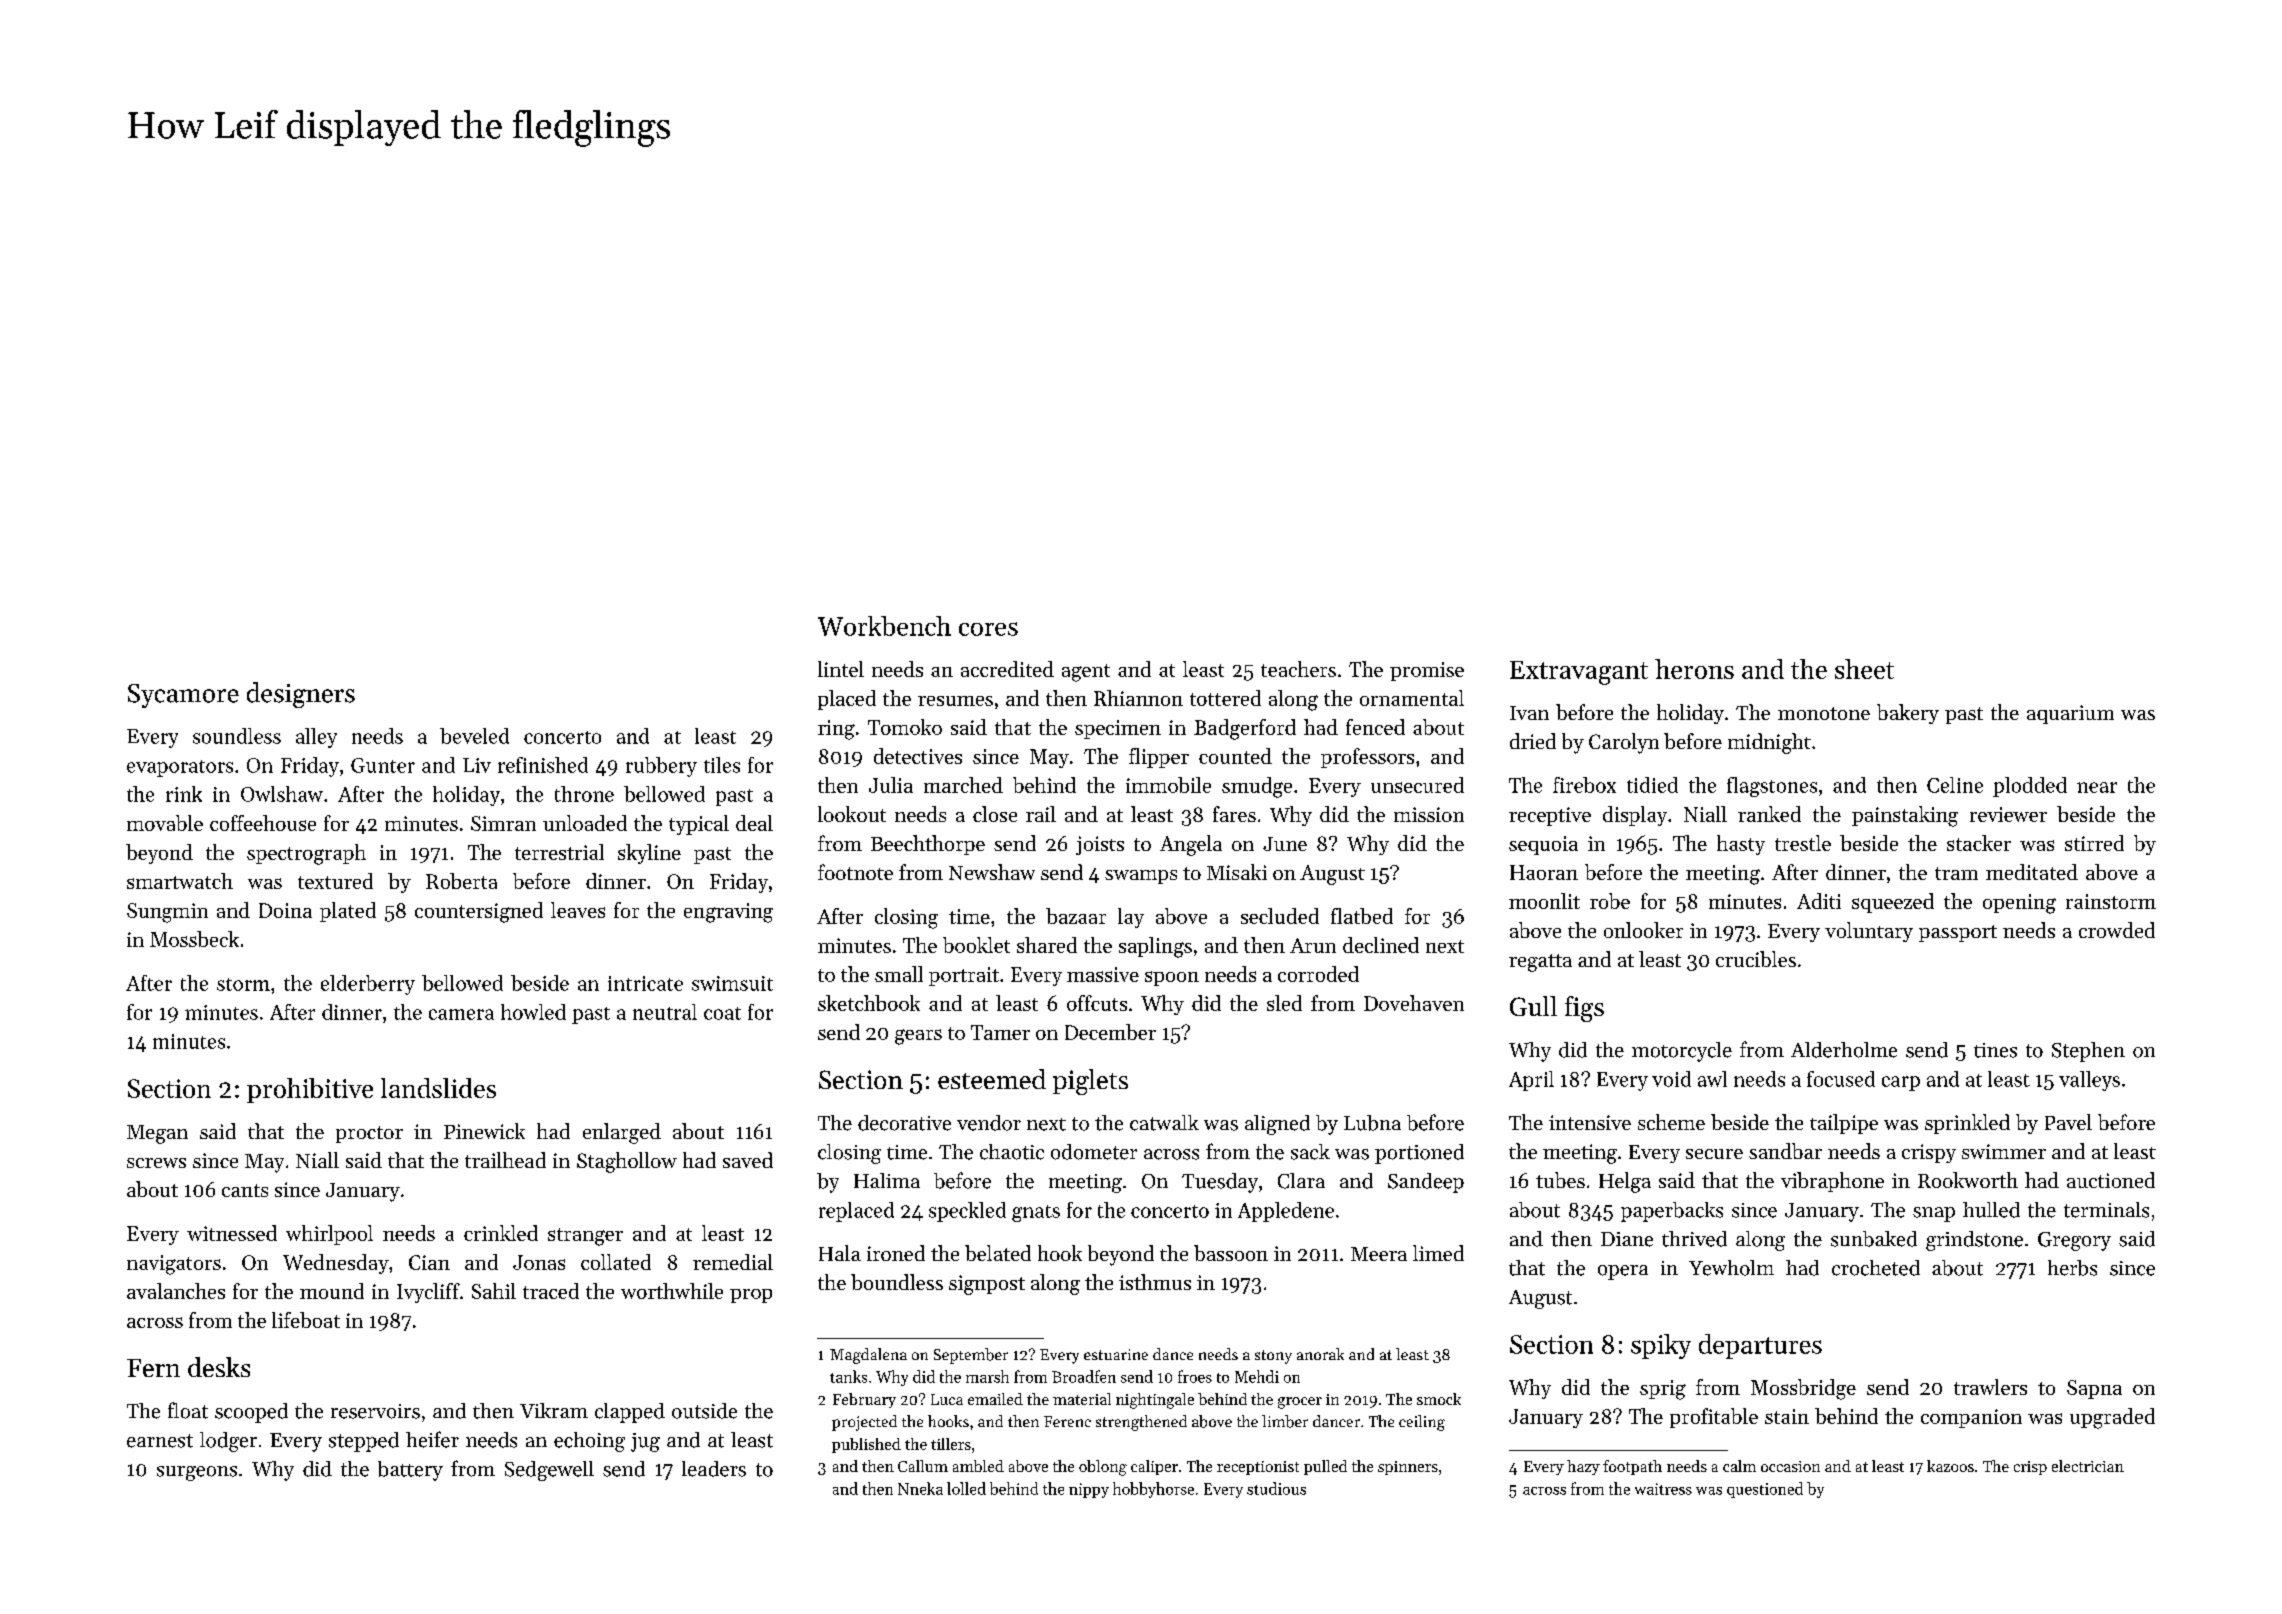 The image size is (2282, 1614). I want to click on profitable, so click(1714, 1418).
